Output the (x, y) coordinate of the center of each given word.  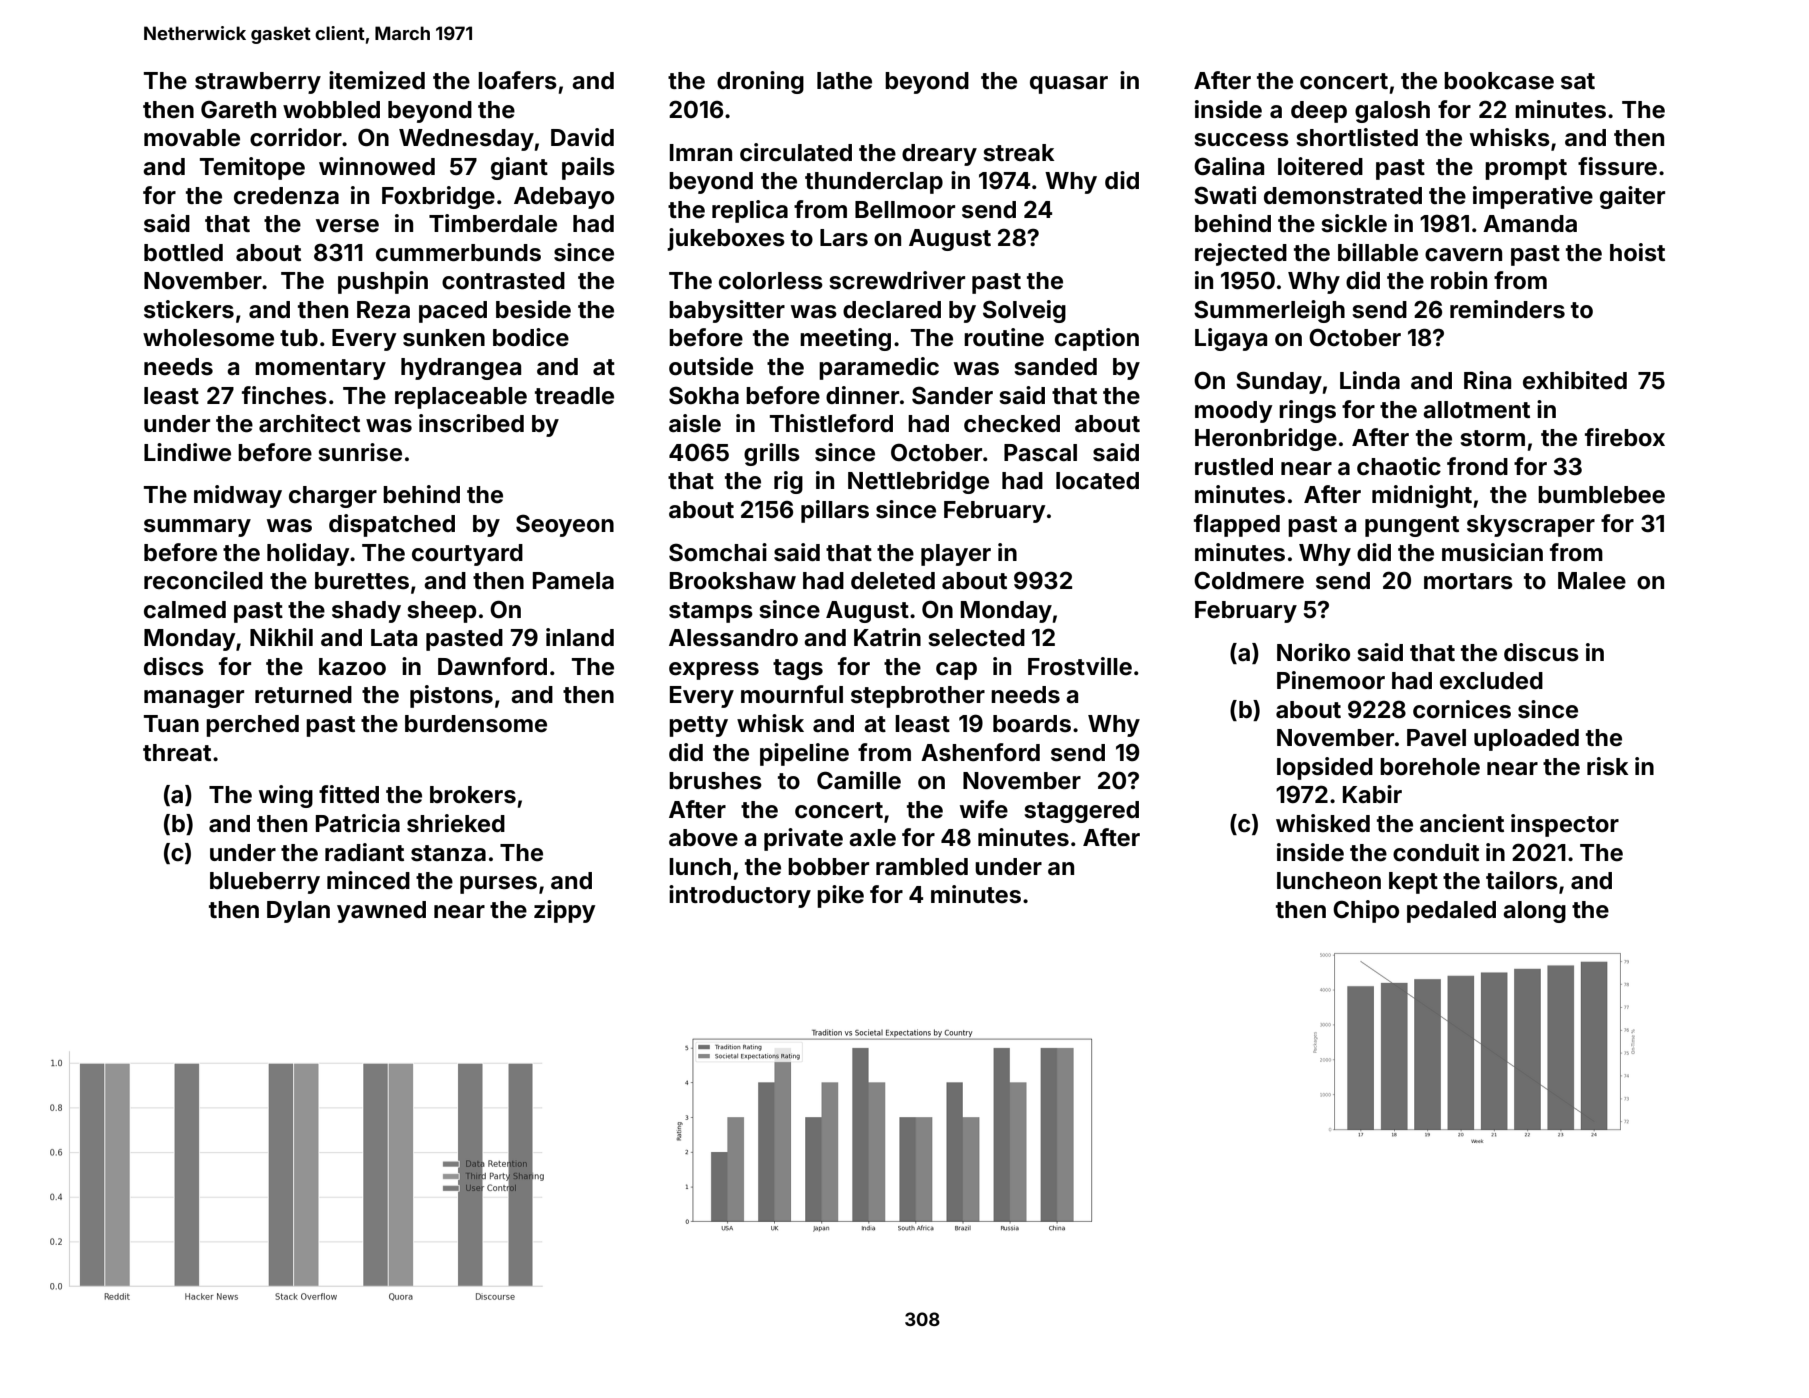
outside (711, 366)
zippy (565, 911)
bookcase (1499, 81)
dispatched (392, 525)
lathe (844, 81)
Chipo (1366, 911)
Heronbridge (1266, 439)
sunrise (360, 452)
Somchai (718, 552)
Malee (1592, 581)
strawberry (258, 83)
